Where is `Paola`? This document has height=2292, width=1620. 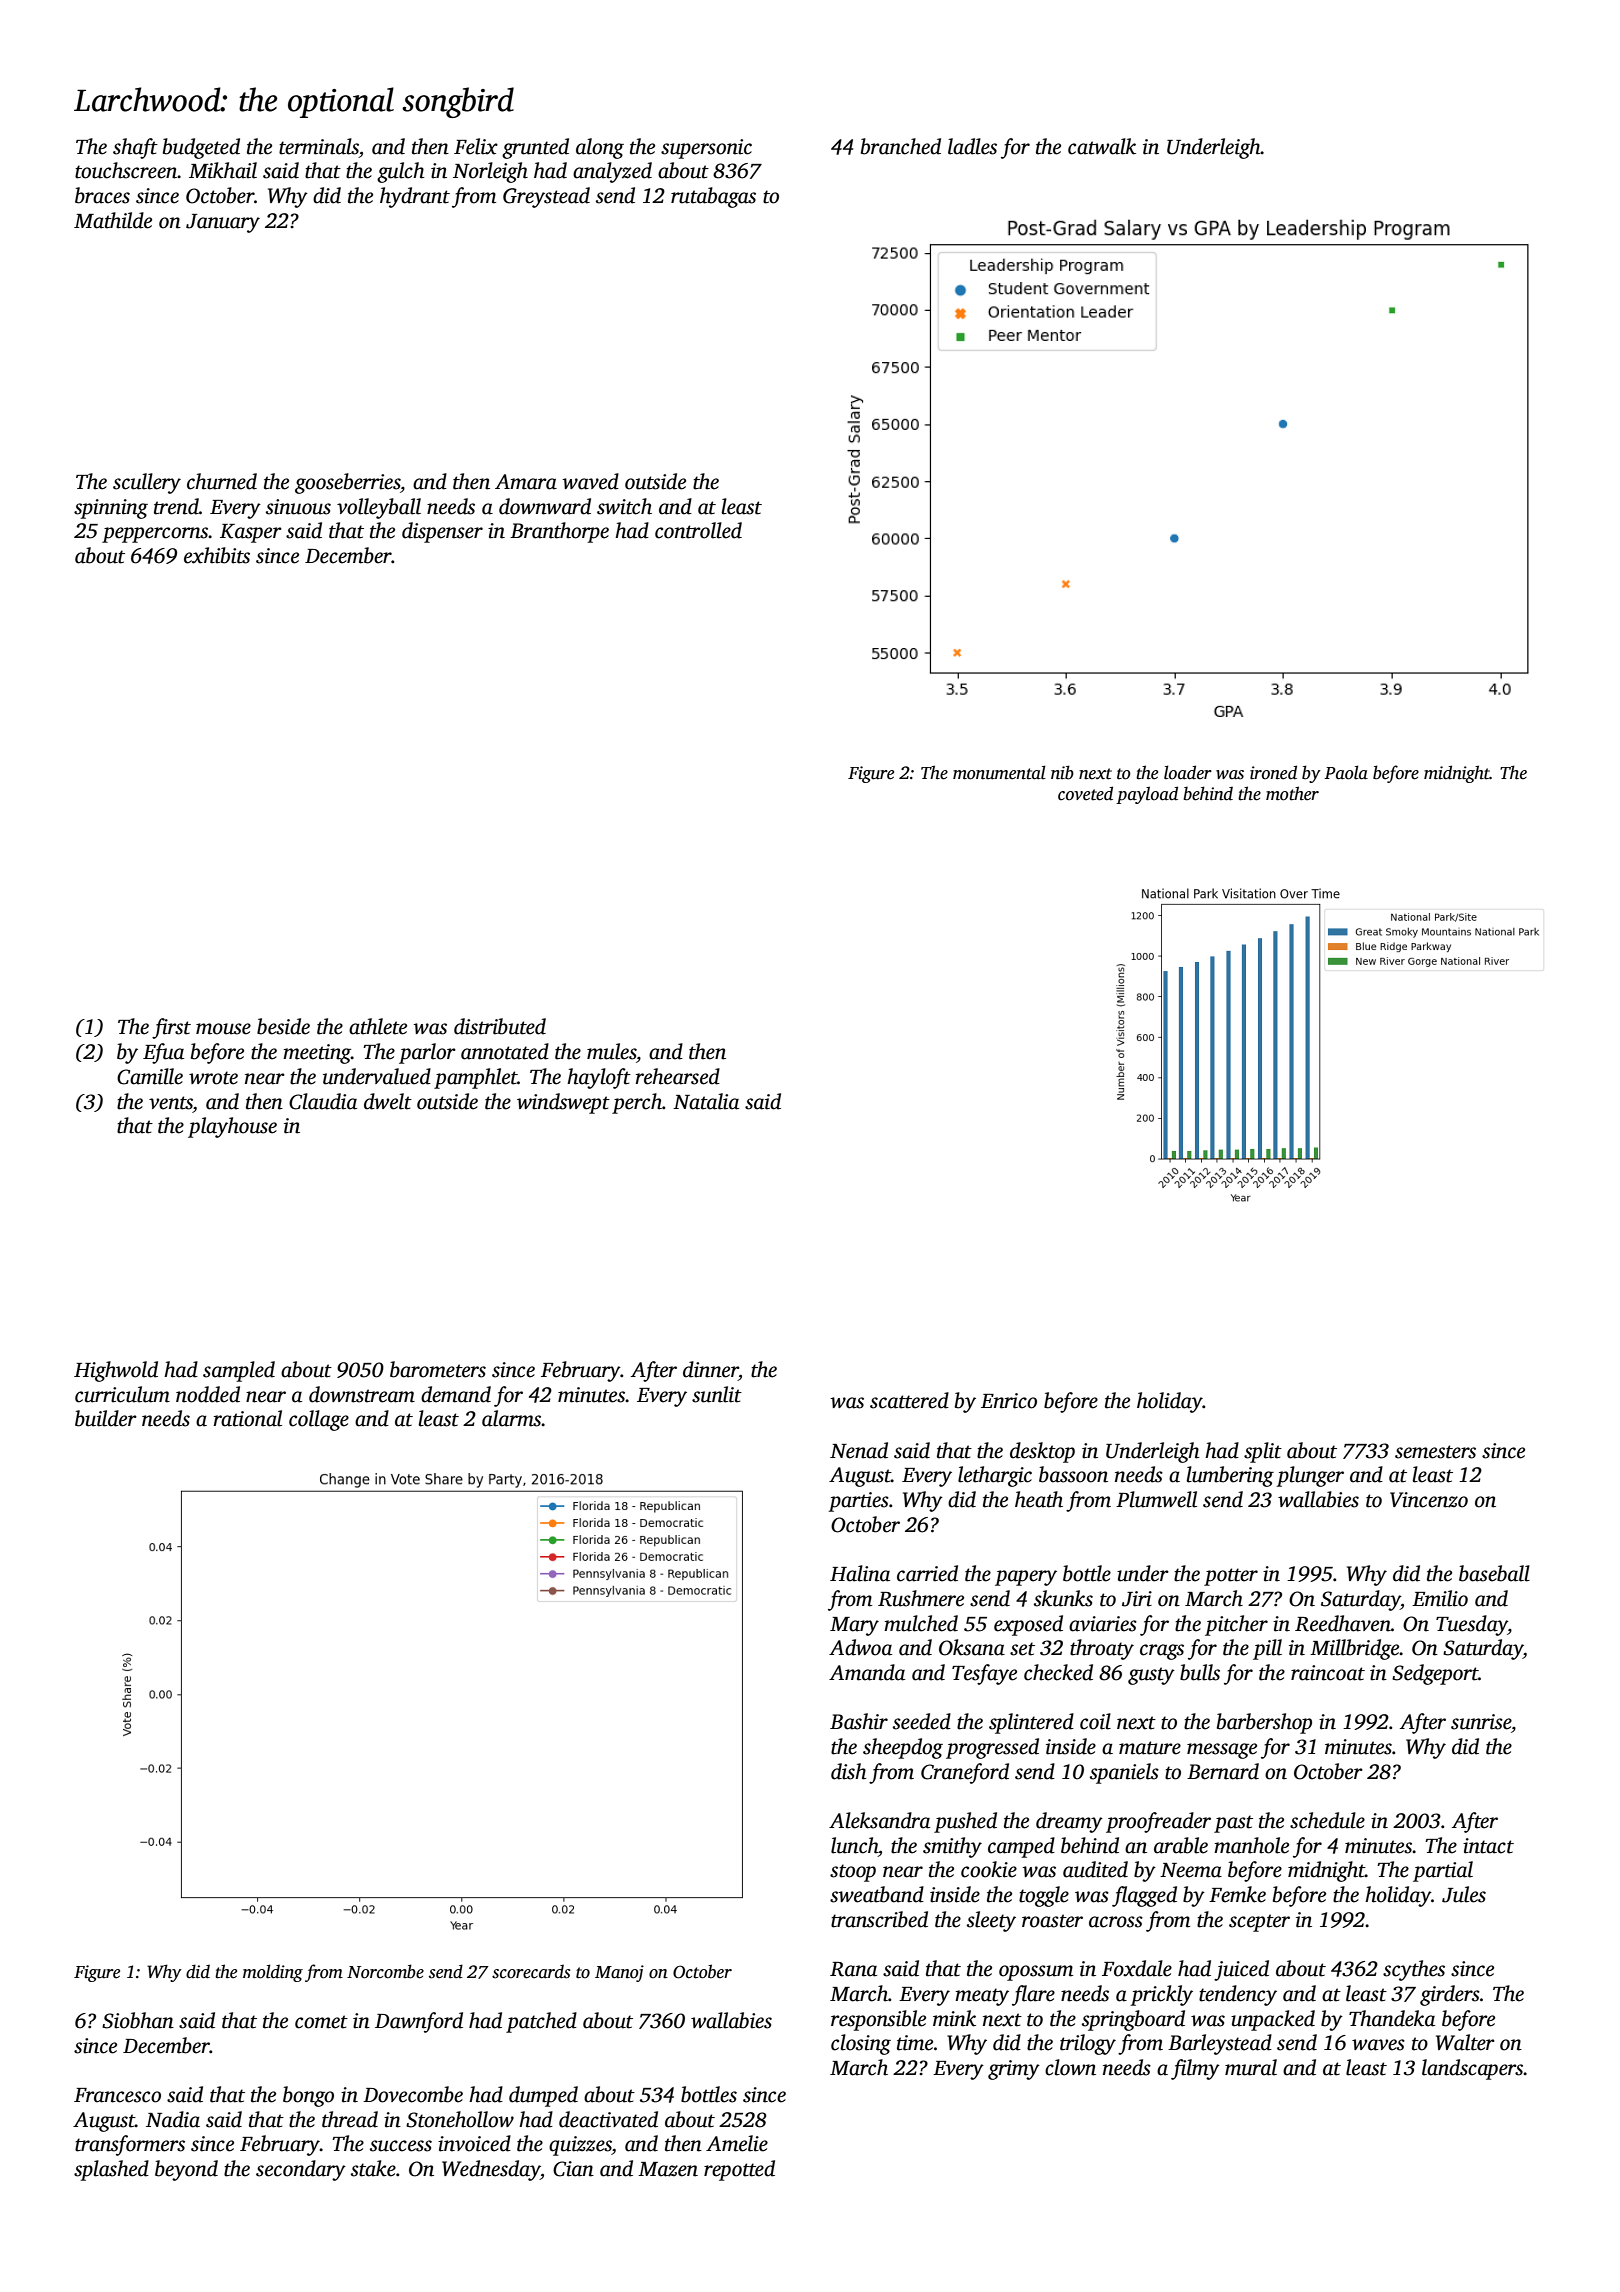
Paola is located at coordinates (1346, 772).
